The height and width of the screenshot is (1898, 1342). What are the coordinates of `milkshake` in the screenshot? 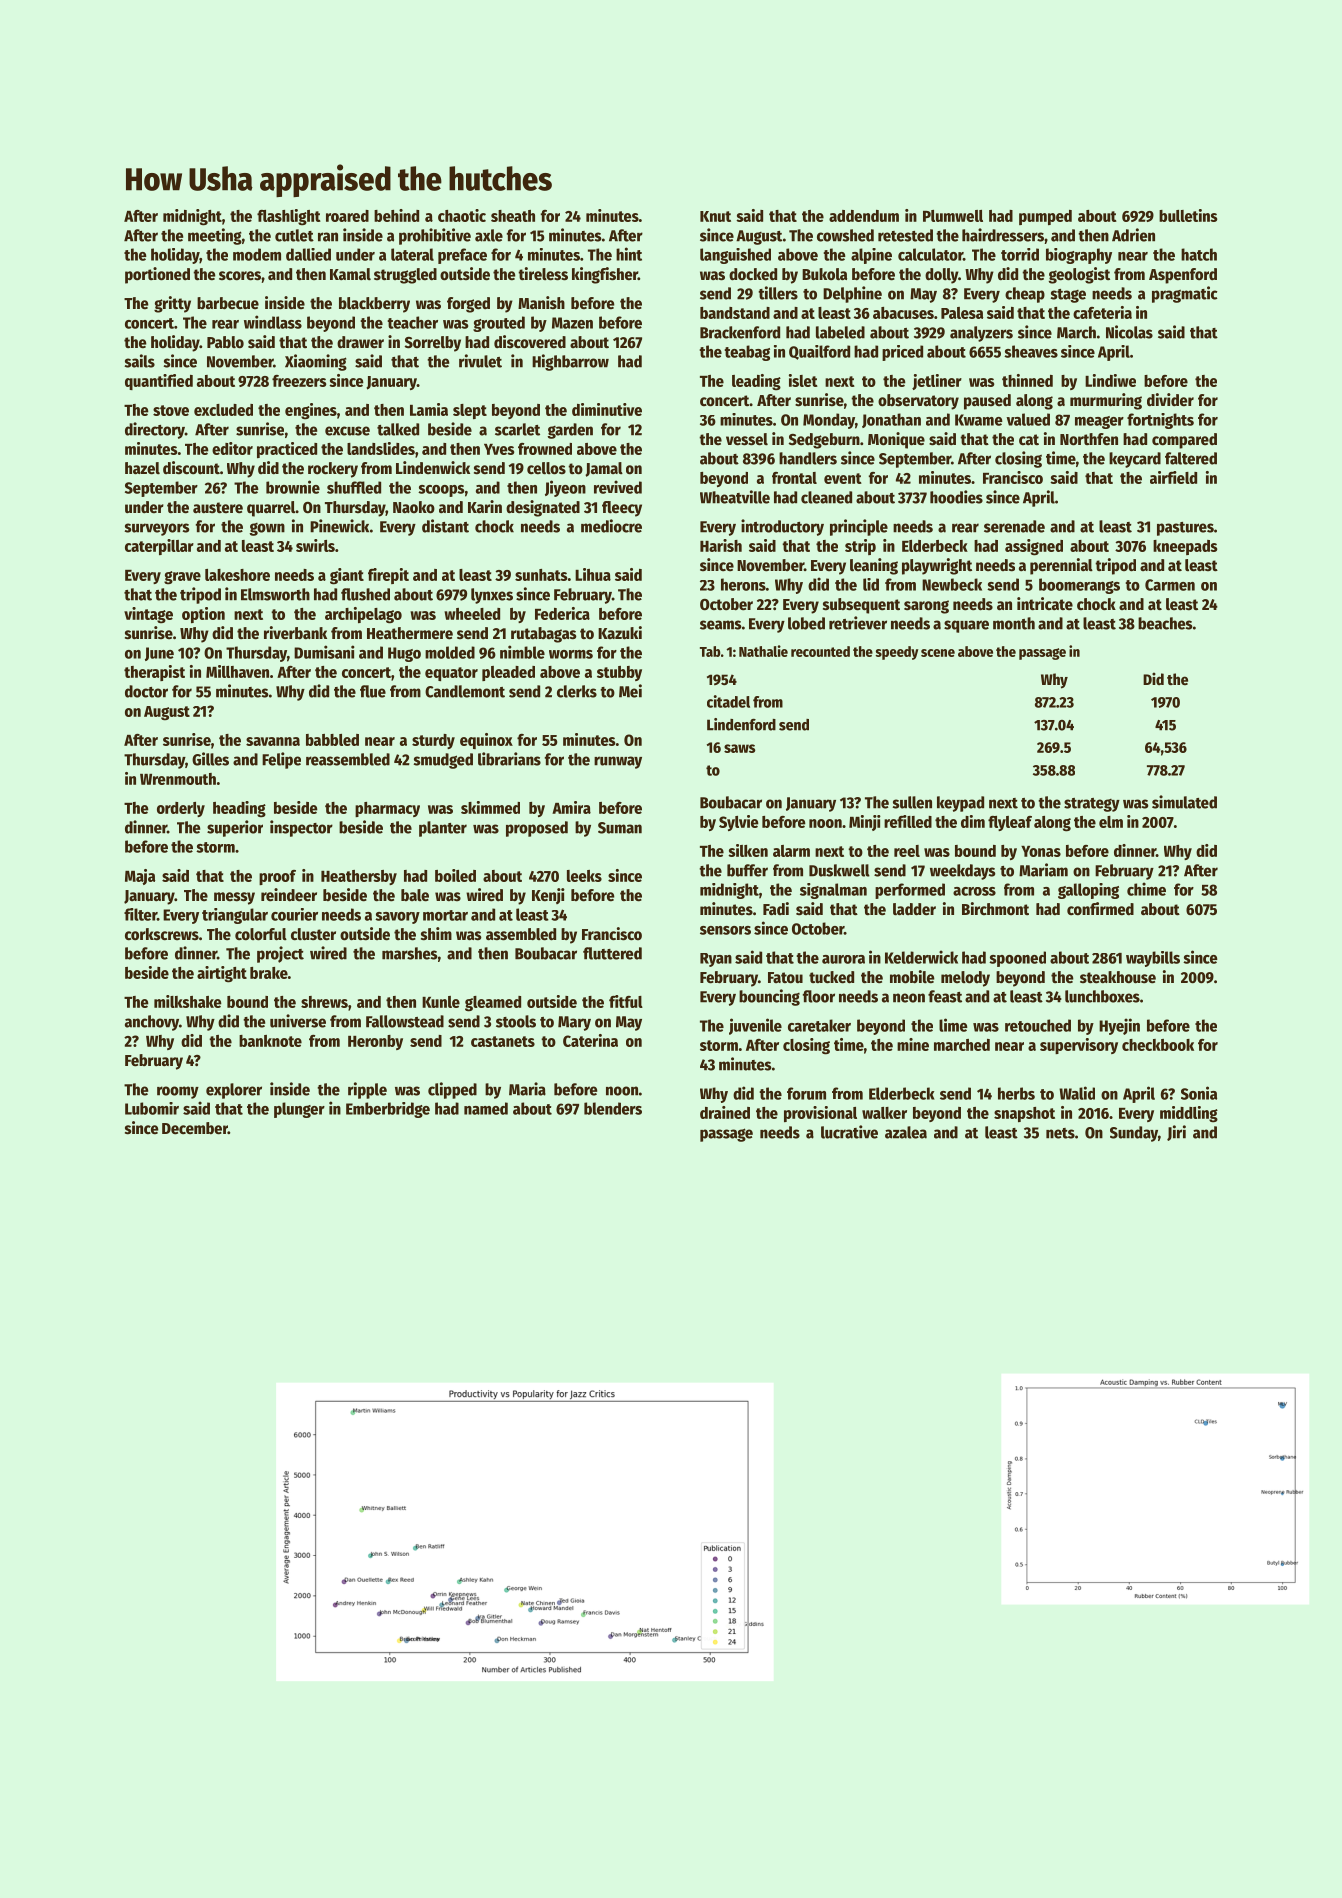 It's located at (188, 1001).
